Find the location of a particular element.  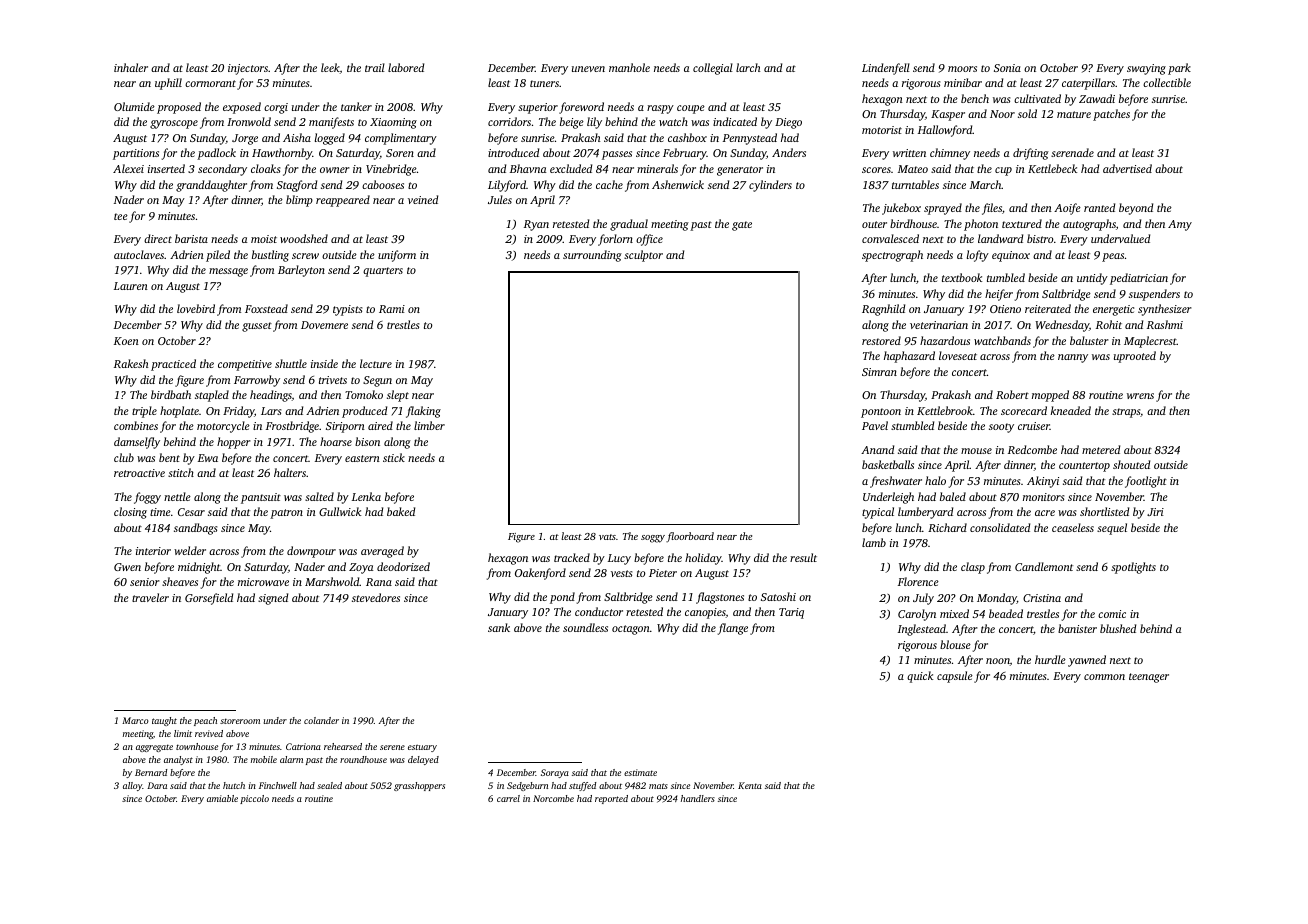

foggy is located at coordinates (147, 498).
